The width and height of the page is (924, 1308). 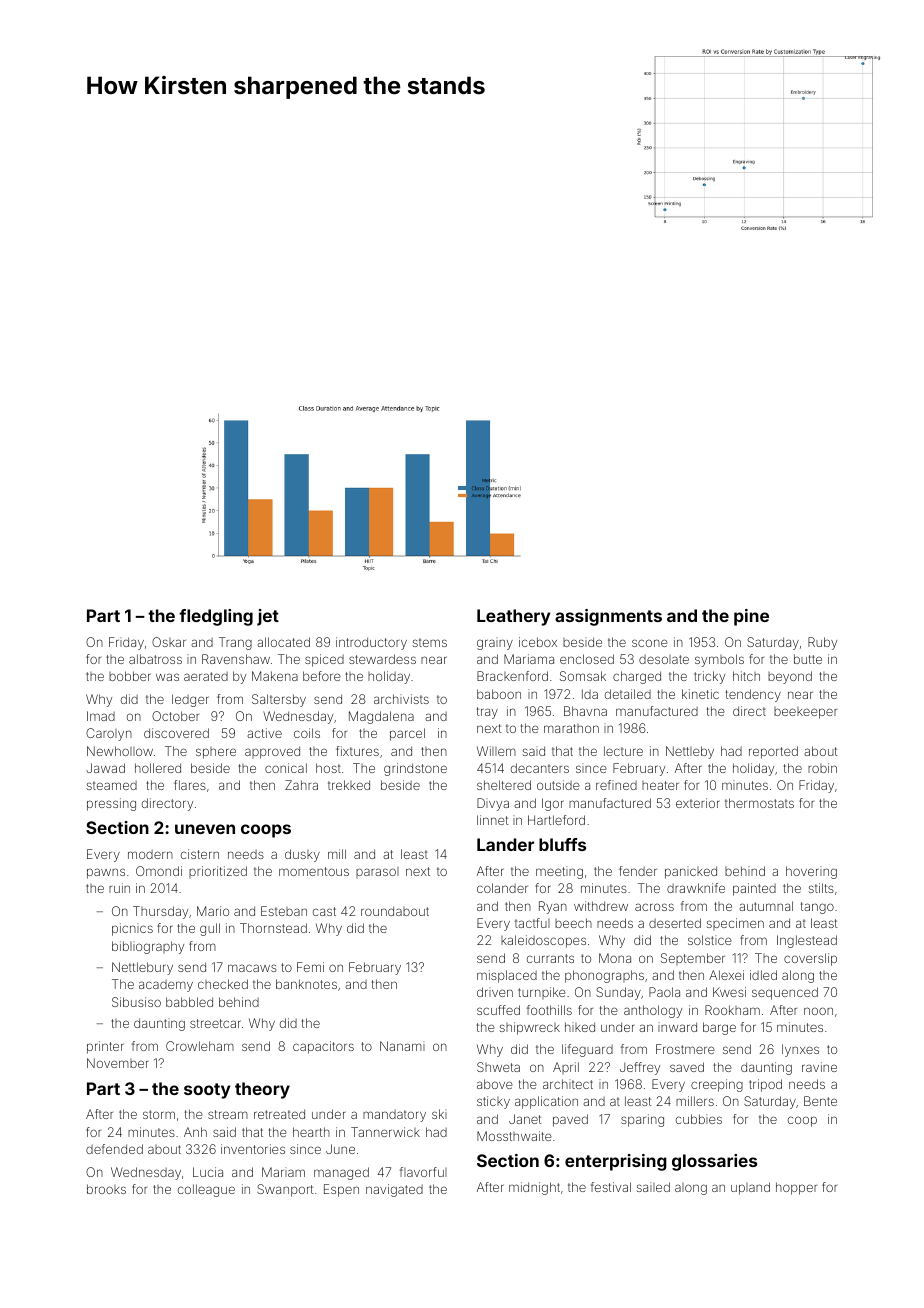 What do you see at coordinates (235, 643) in the page?
I see `Trang` at bounding box center [235, 643].
